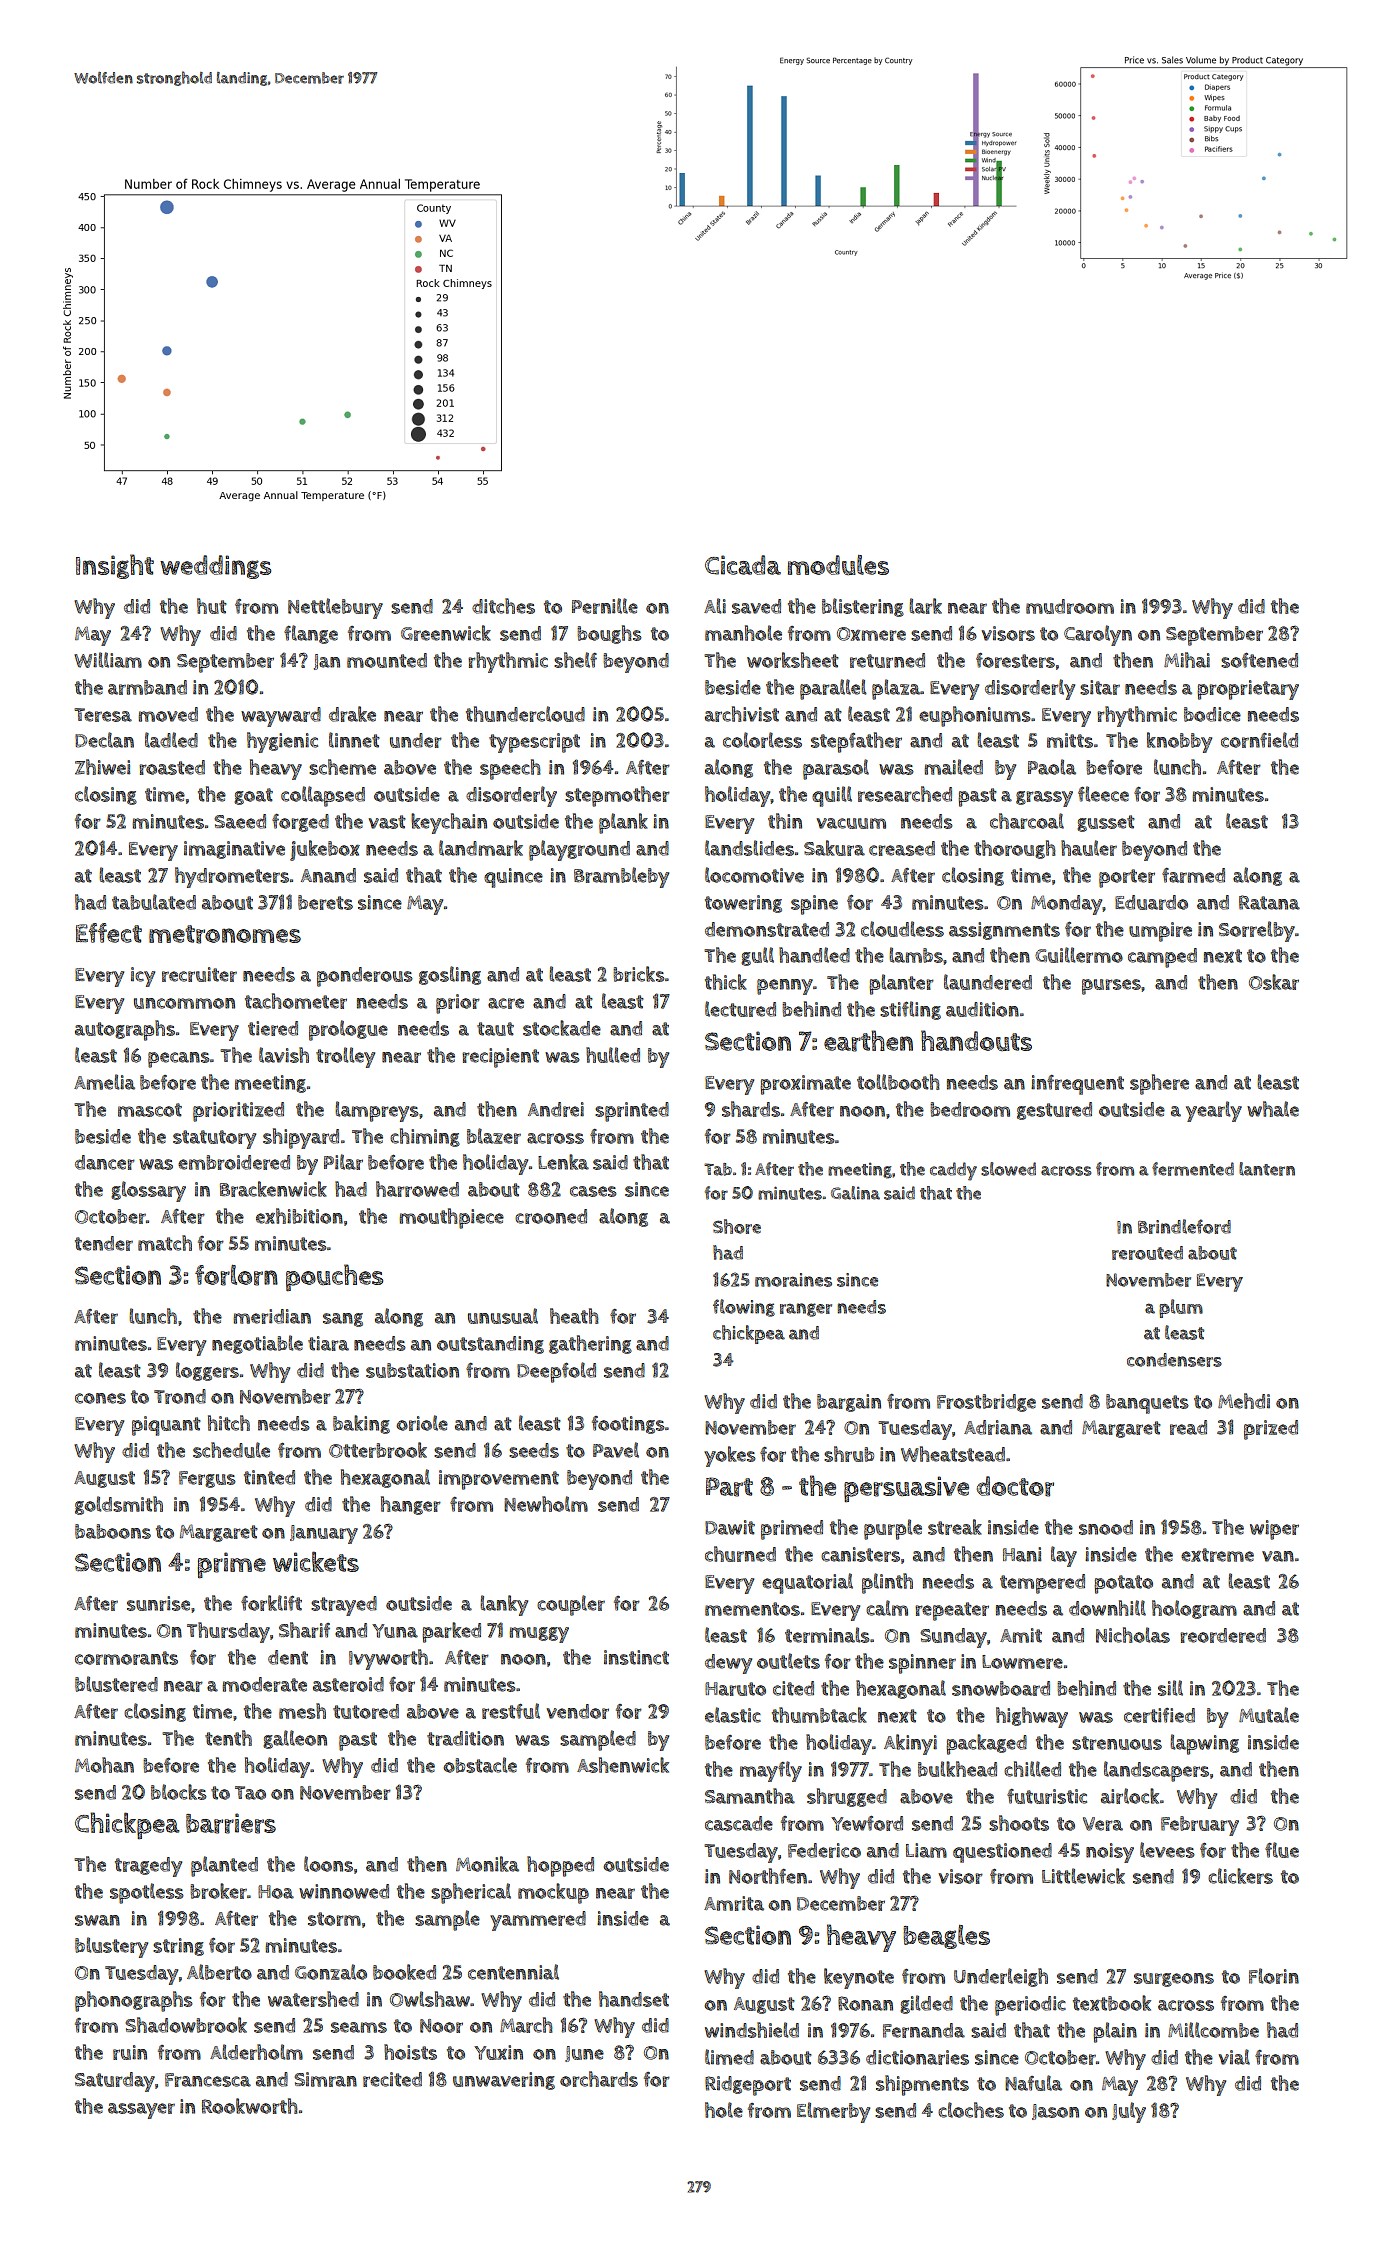 This screenshot has width=1374, height=2263. Describe the element at coordinates (295, 1739) in the screenshot. I see `galleon` at that location.
